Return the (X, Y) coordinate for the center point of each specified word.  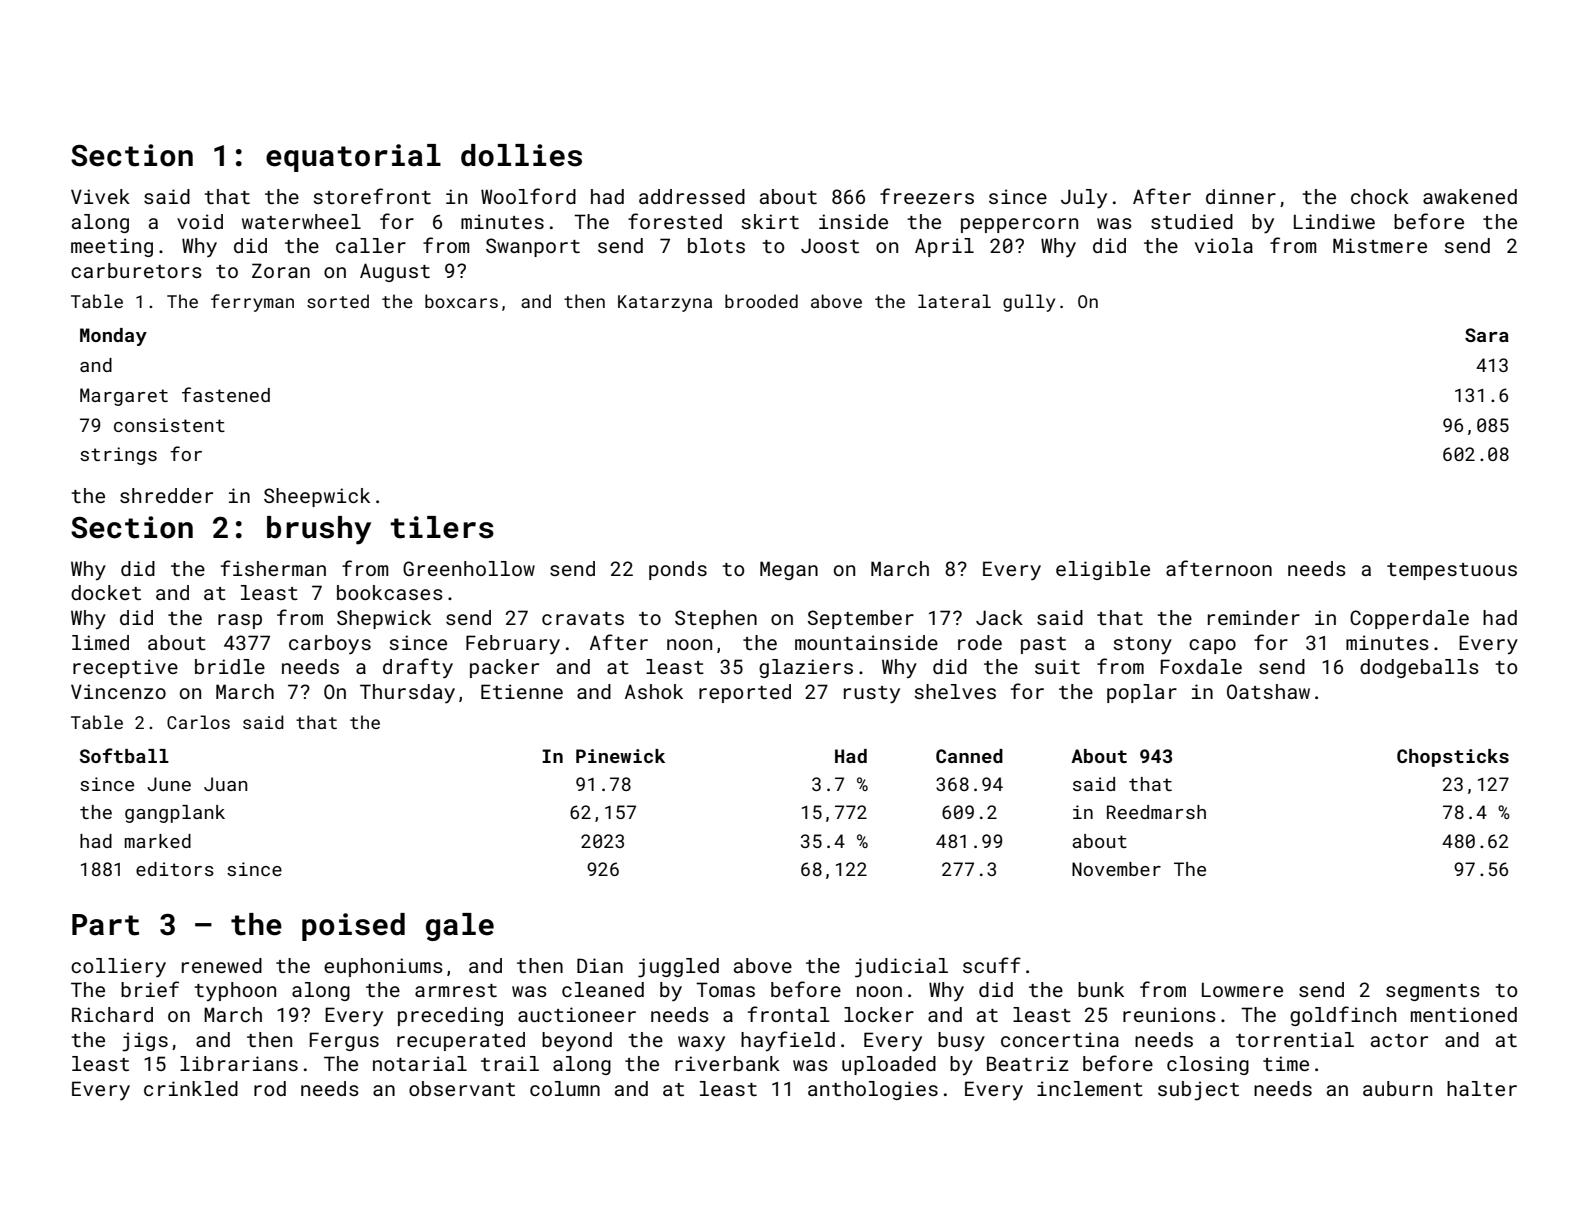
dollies (521, 155)
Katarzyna (665, 303)
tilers (442, 527)
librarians (239, 1063)
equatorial (353, 158)
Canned (969, 756)
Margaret (124, 397)
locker (879, 1014)
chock (1380, 196)
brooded (761, 301)
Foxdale (1201, 666)
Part (105, 925)
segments (1433, 992)
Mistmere (1380, 245)
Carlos (198, 722)
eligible (1103, 570)
